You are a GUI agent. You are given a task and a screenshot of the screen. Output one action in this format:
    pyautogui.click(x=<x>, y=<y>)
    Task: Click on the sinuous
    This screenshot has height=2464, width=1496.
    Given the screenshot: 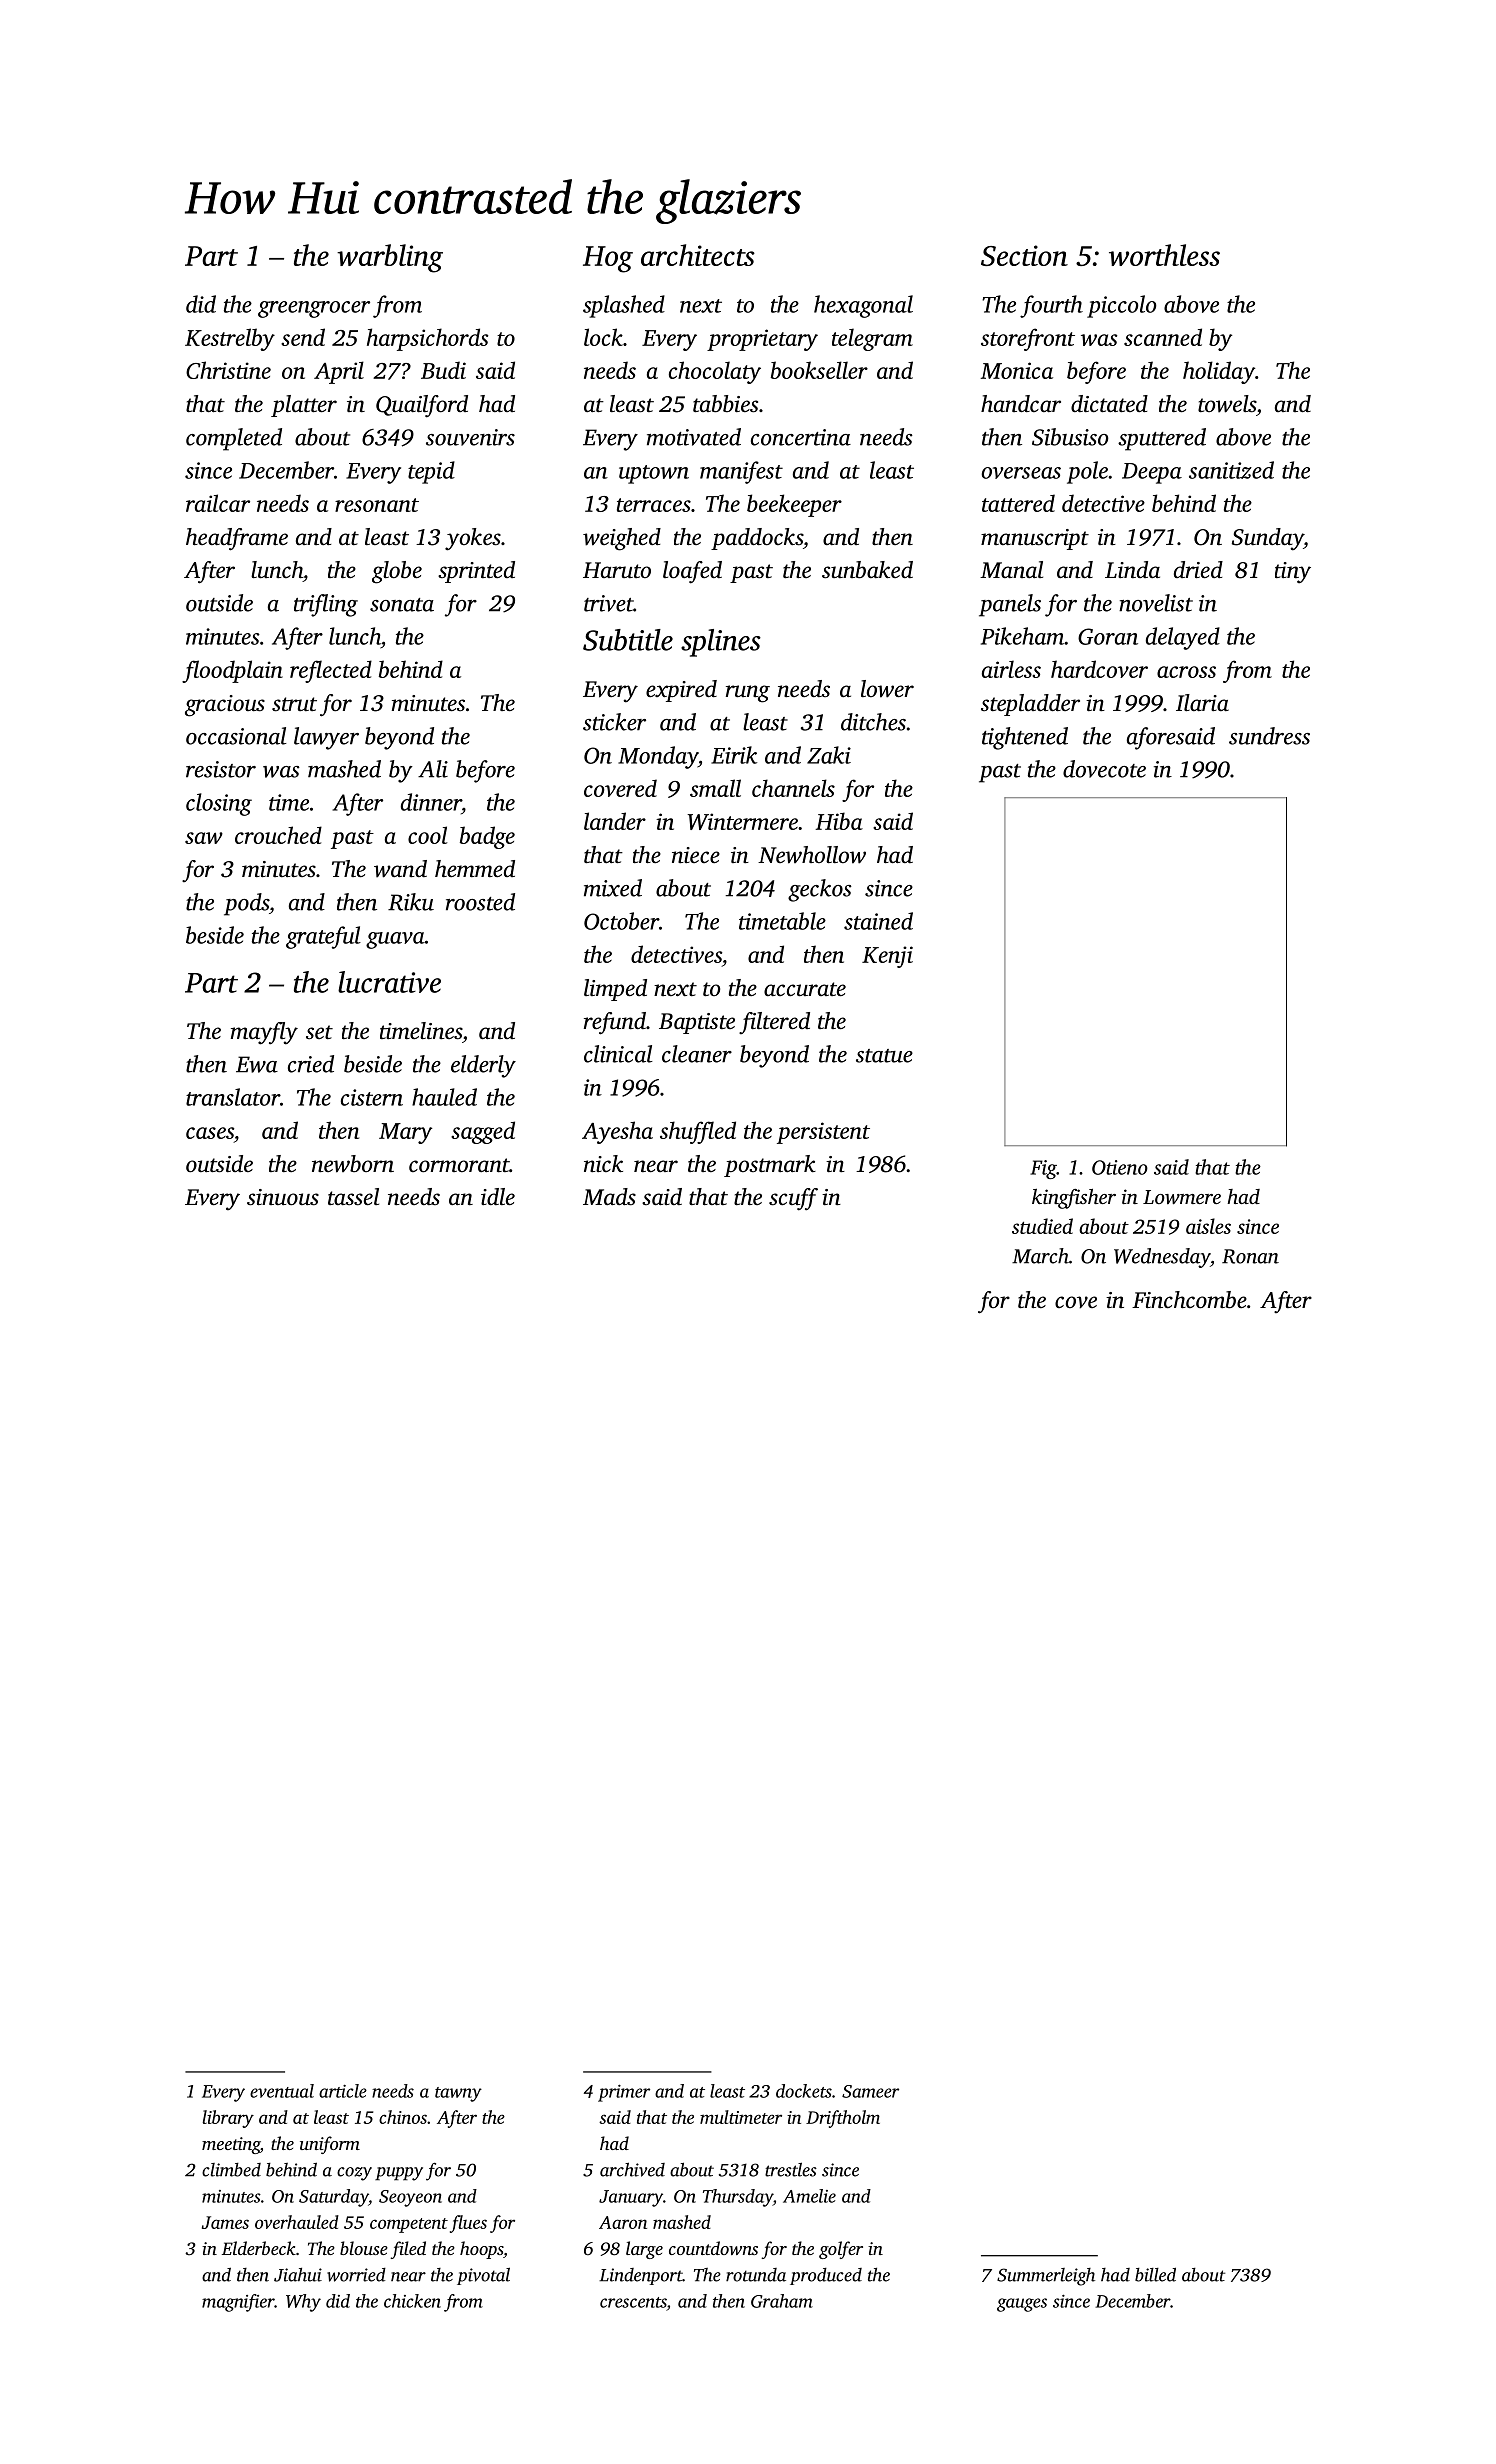 What is the action you would take?
    pyautogui.click(x=283, y=1197)
